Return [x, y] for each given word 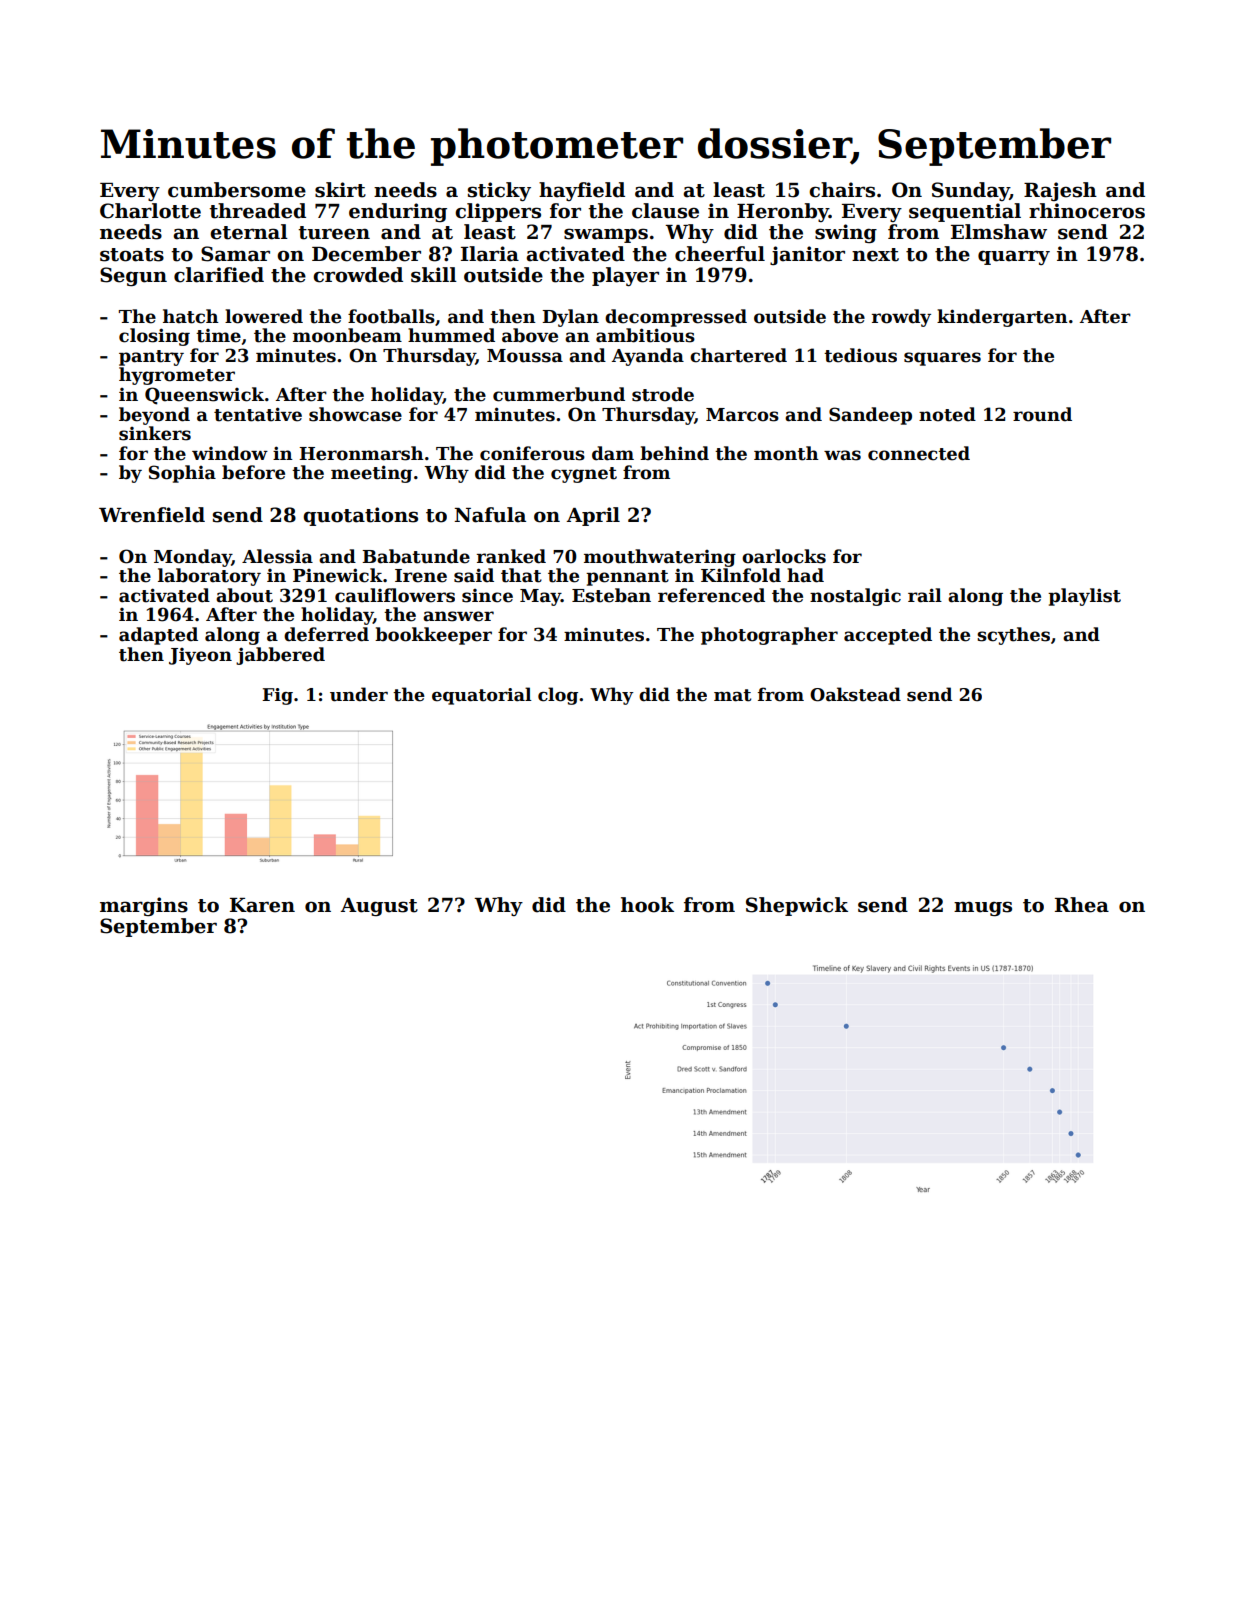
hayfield [582, 191]
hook [647, 905]
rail [925, 595]
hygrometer [177, 376]
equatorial [482, 696]
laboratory [209, 577]
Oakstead [855, 694]
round [1042, 414]
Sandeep [870, 416]
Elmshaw [999, 232]
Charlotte [150, 211]
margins [144, 906]
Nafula [490, 515]
